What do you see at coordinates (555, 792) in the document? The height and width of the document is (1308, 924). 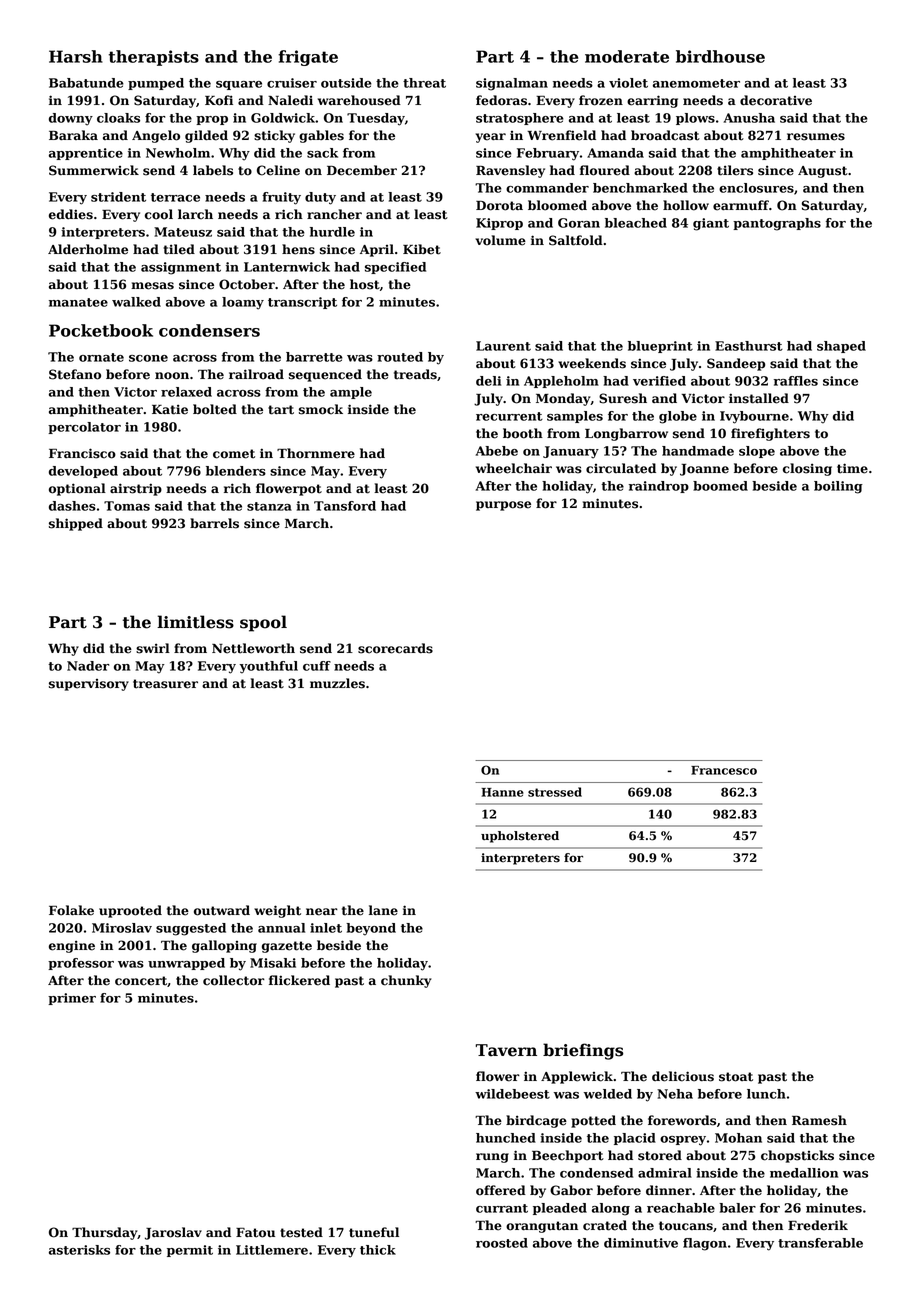 I see `stressed` at bounding box center [555, 792].
